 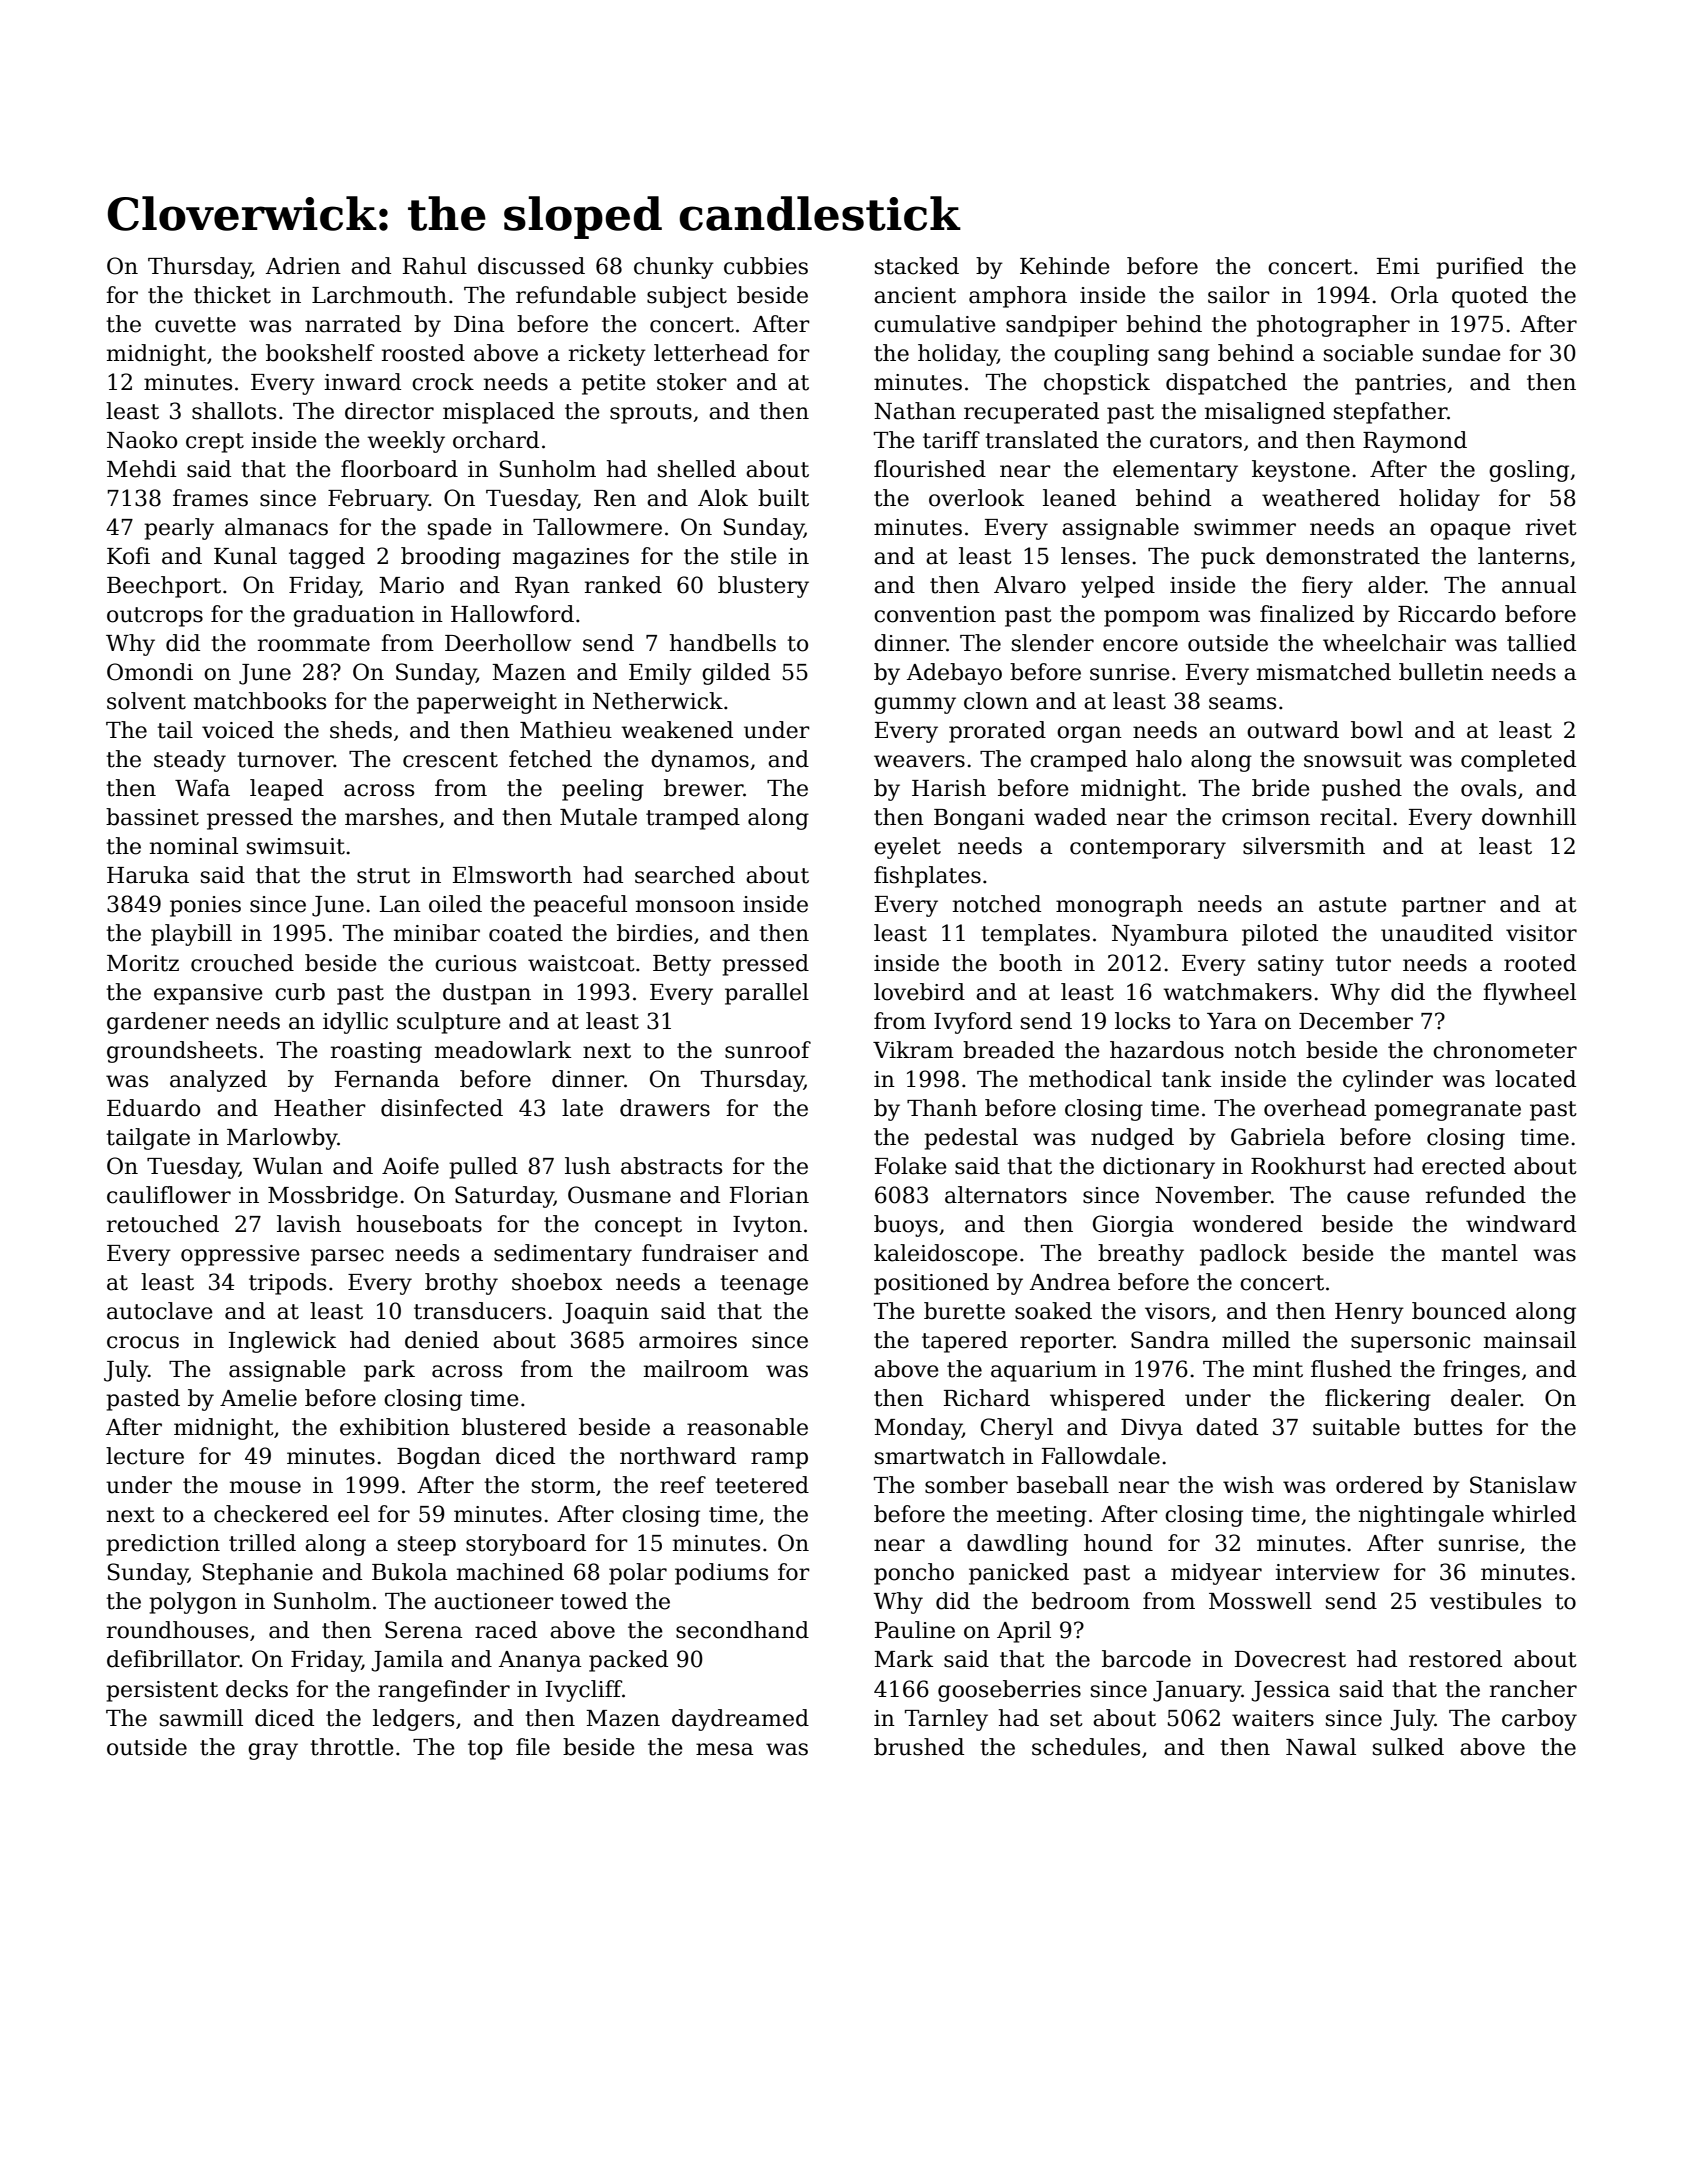 What do you see at coordinates (1030, 585) in the screenshot?
I see `Alvaro` at bounding box center [1030, 585].
